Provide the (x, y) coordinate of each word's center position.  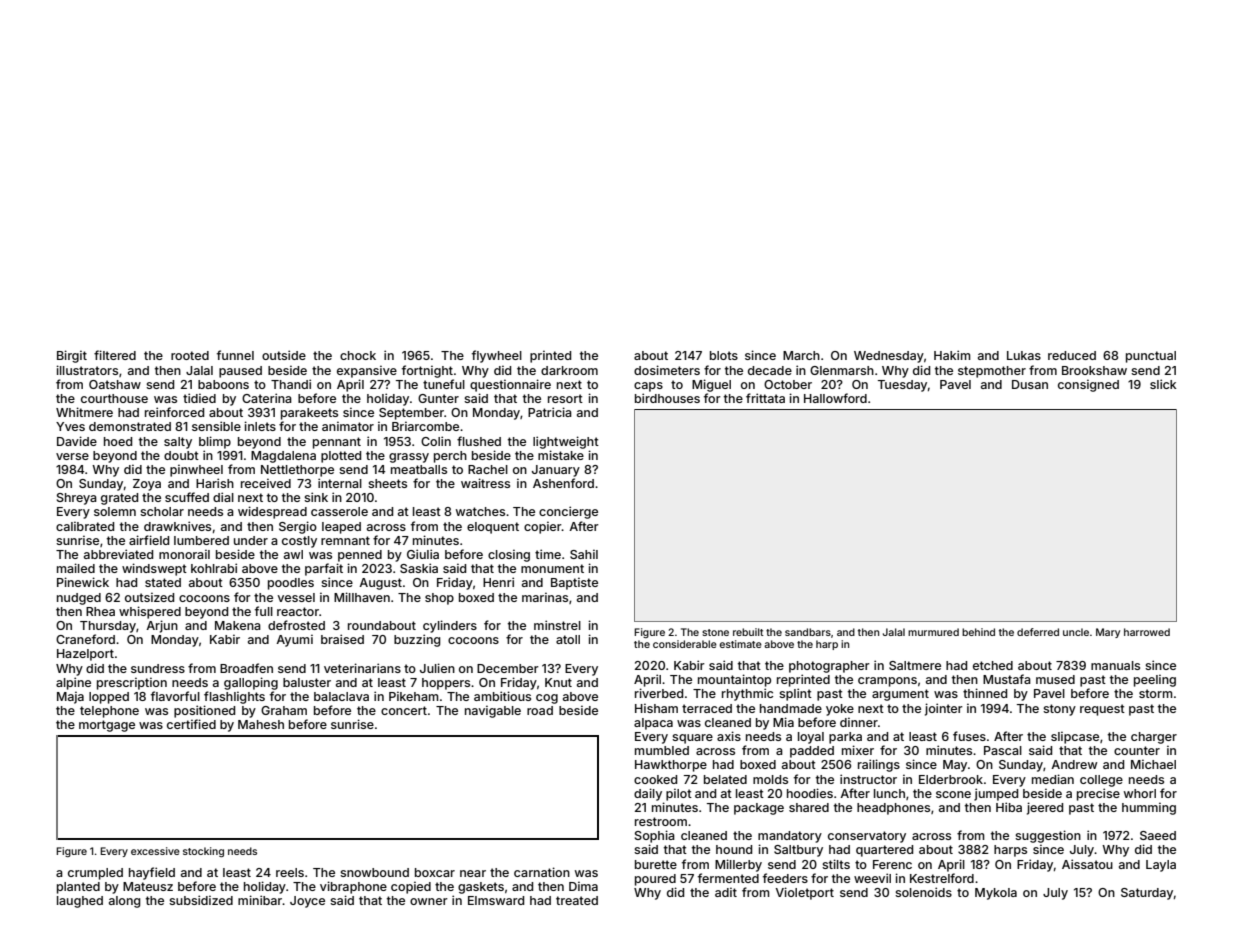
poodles (291, 584)
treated (577, 900)
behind (978, 632)
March (801, 355)
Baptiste (574, 583)
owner (429, 901)
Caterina (267, 398)
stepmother (992, 372)
